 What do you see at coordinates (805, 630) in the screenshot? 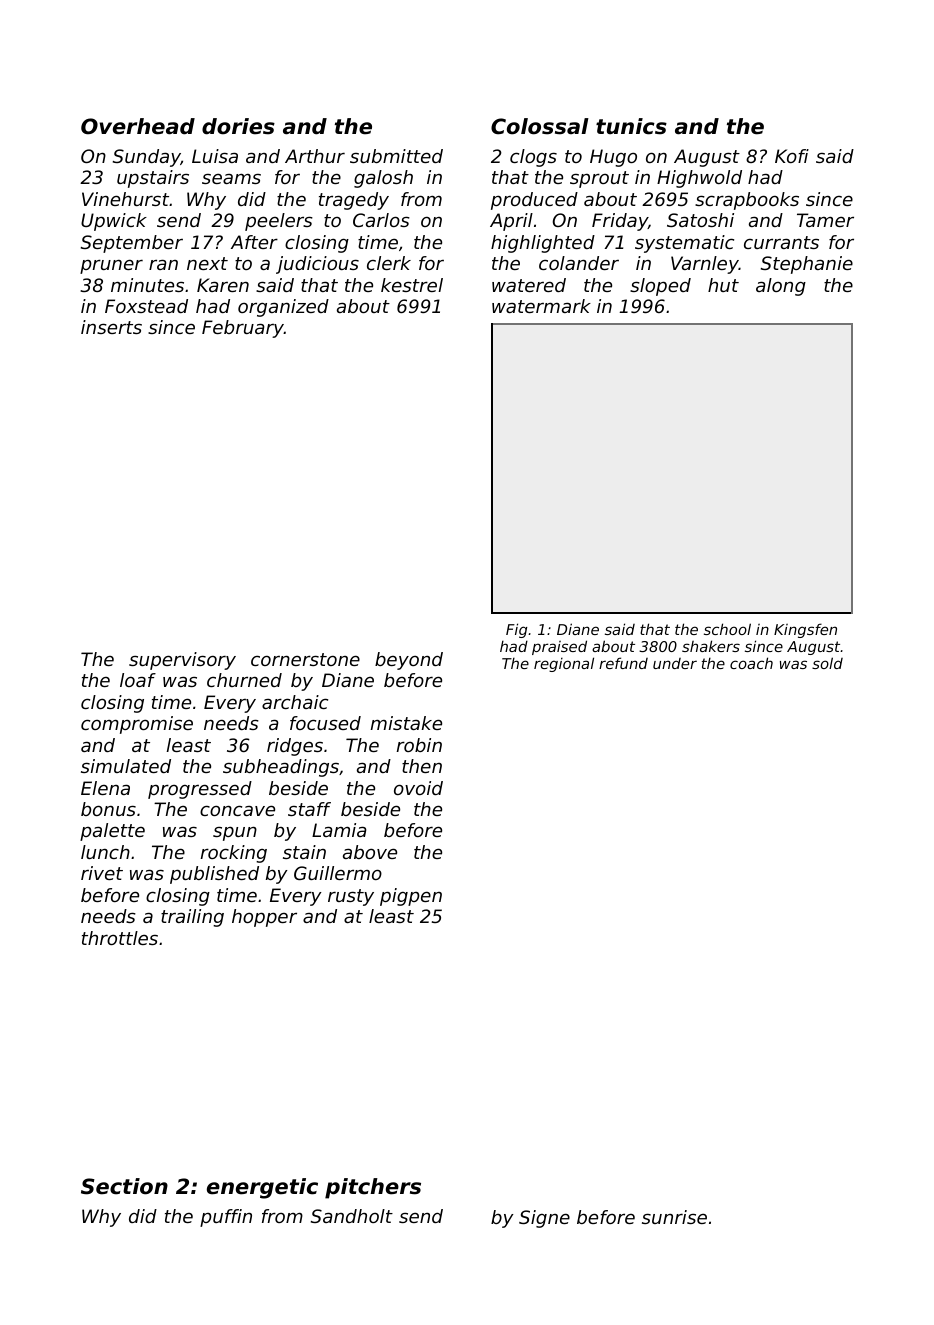
I see `Kingsfen` at bounding box center [805, 630].
